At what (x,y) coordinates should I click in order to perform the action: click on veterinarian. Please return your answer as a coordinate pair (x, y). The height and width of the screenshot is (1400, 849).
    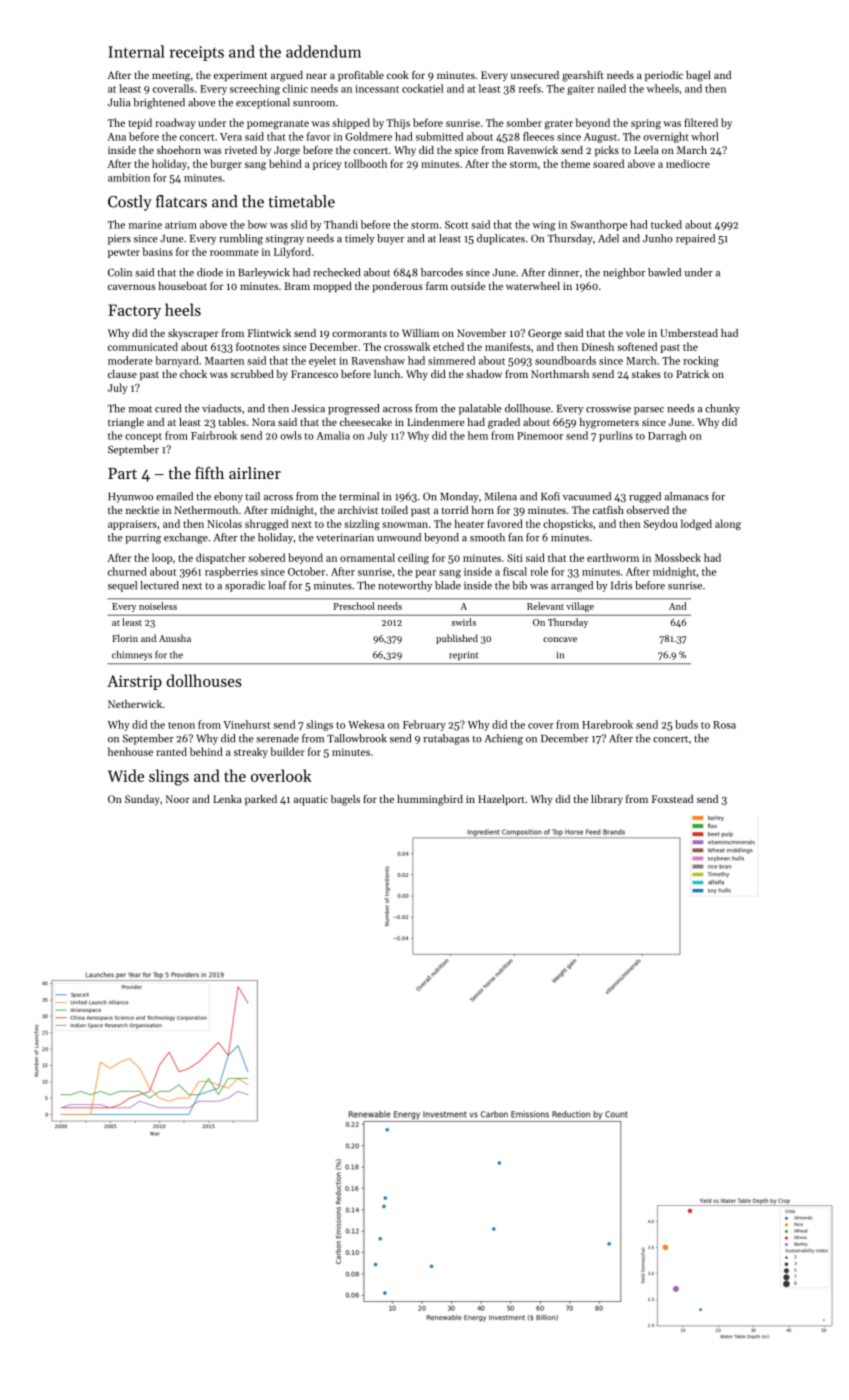
    Looking at the image, I should click on (345, 538).
